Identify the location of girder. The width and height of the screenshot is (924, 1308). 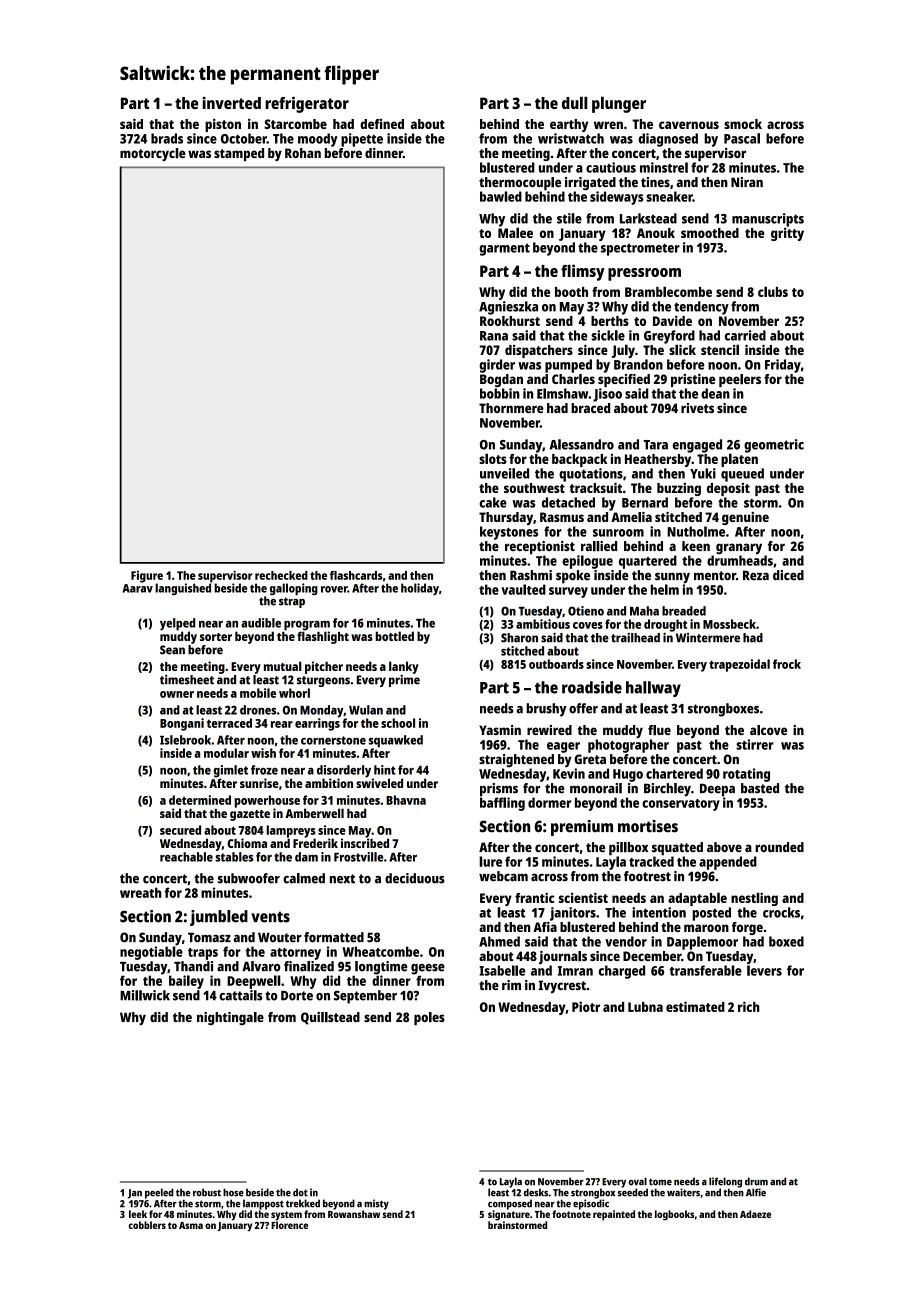
(497, 366).
